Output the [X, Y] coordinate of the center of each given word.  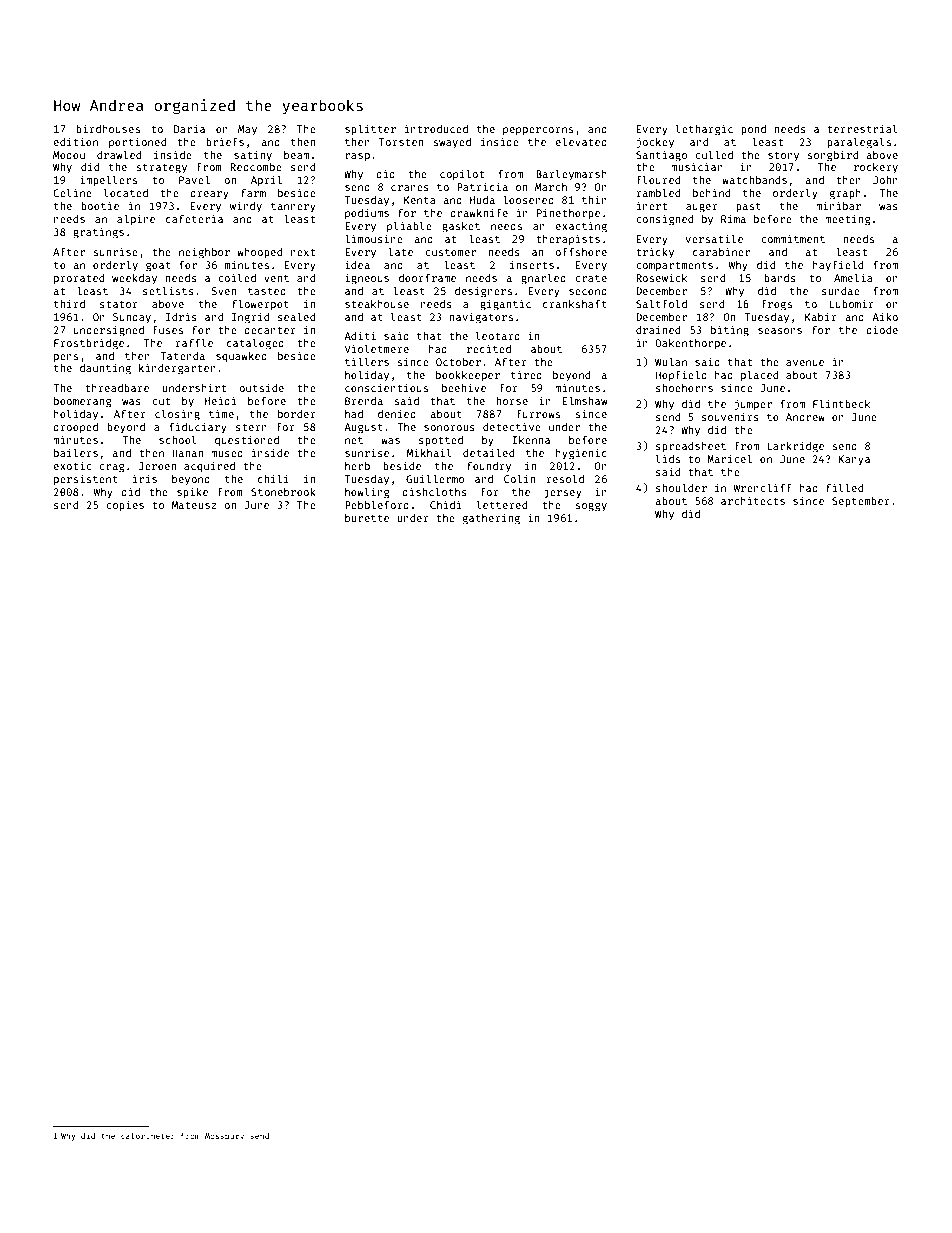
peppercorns [538, 131]
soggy [591, 507]
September [861, 502]
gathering [491, 519]
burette [367, 518]
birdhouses [108, 128]
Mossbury [224, 1137]
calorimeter [148, 1135]
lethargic [704, 130]
